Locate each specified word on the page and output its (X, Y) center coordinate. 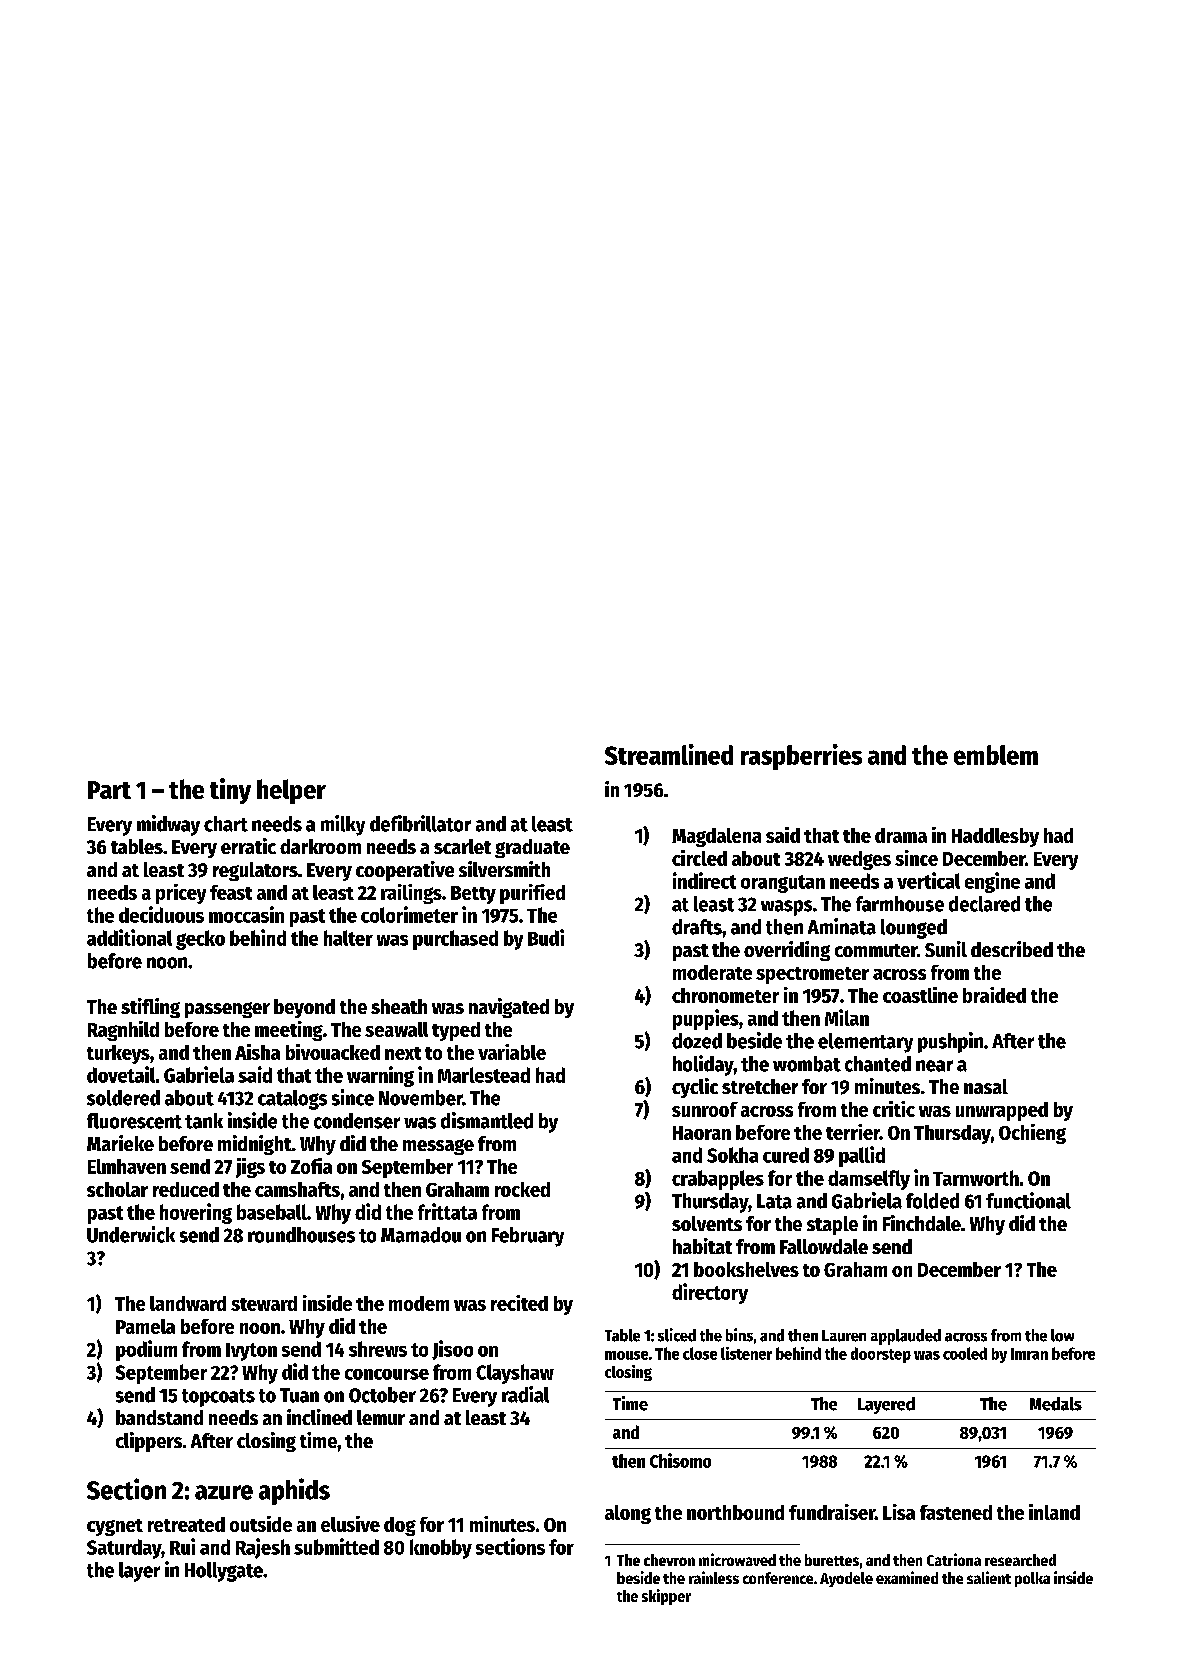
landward (188, 1303)
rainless (714, 1577)
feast (231, 892)
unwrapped (1002, 1111)
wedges (859, 860)
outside (261, 1524)
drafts (697, 927)
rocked (522, 1189)
